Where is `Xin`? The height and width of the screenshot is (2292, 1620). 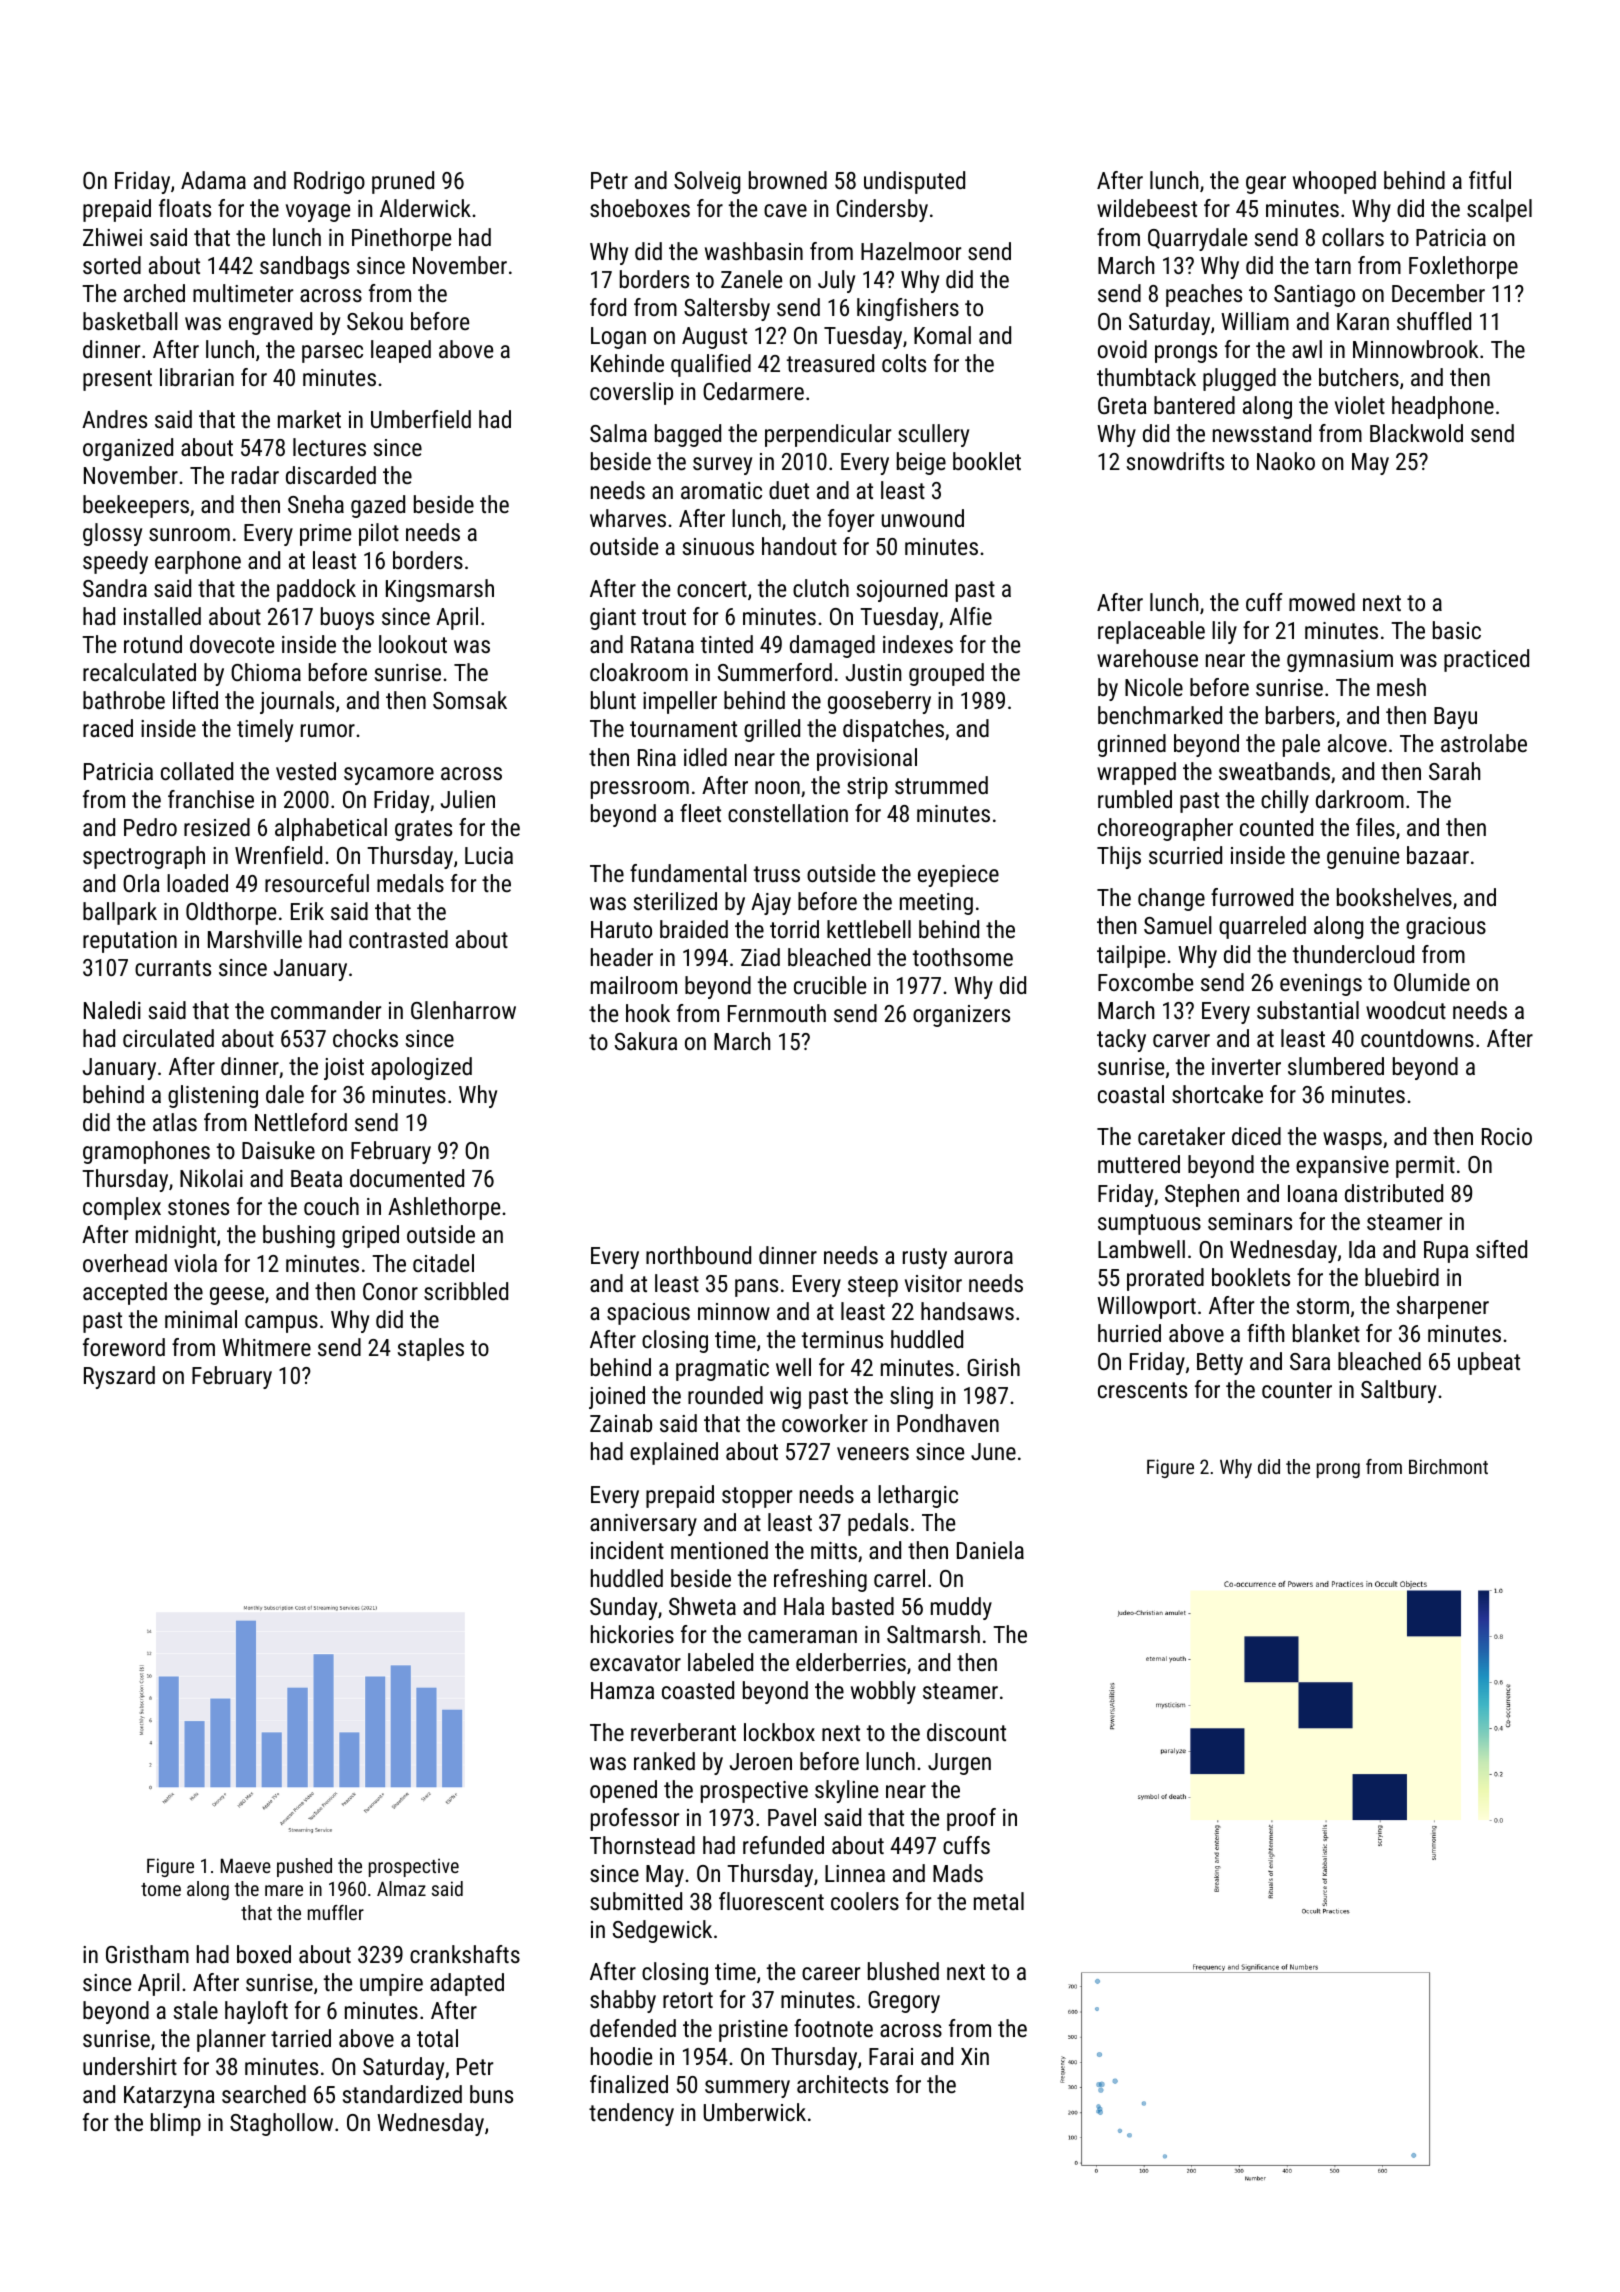
Xin is located at coordinates (975, 2056).
